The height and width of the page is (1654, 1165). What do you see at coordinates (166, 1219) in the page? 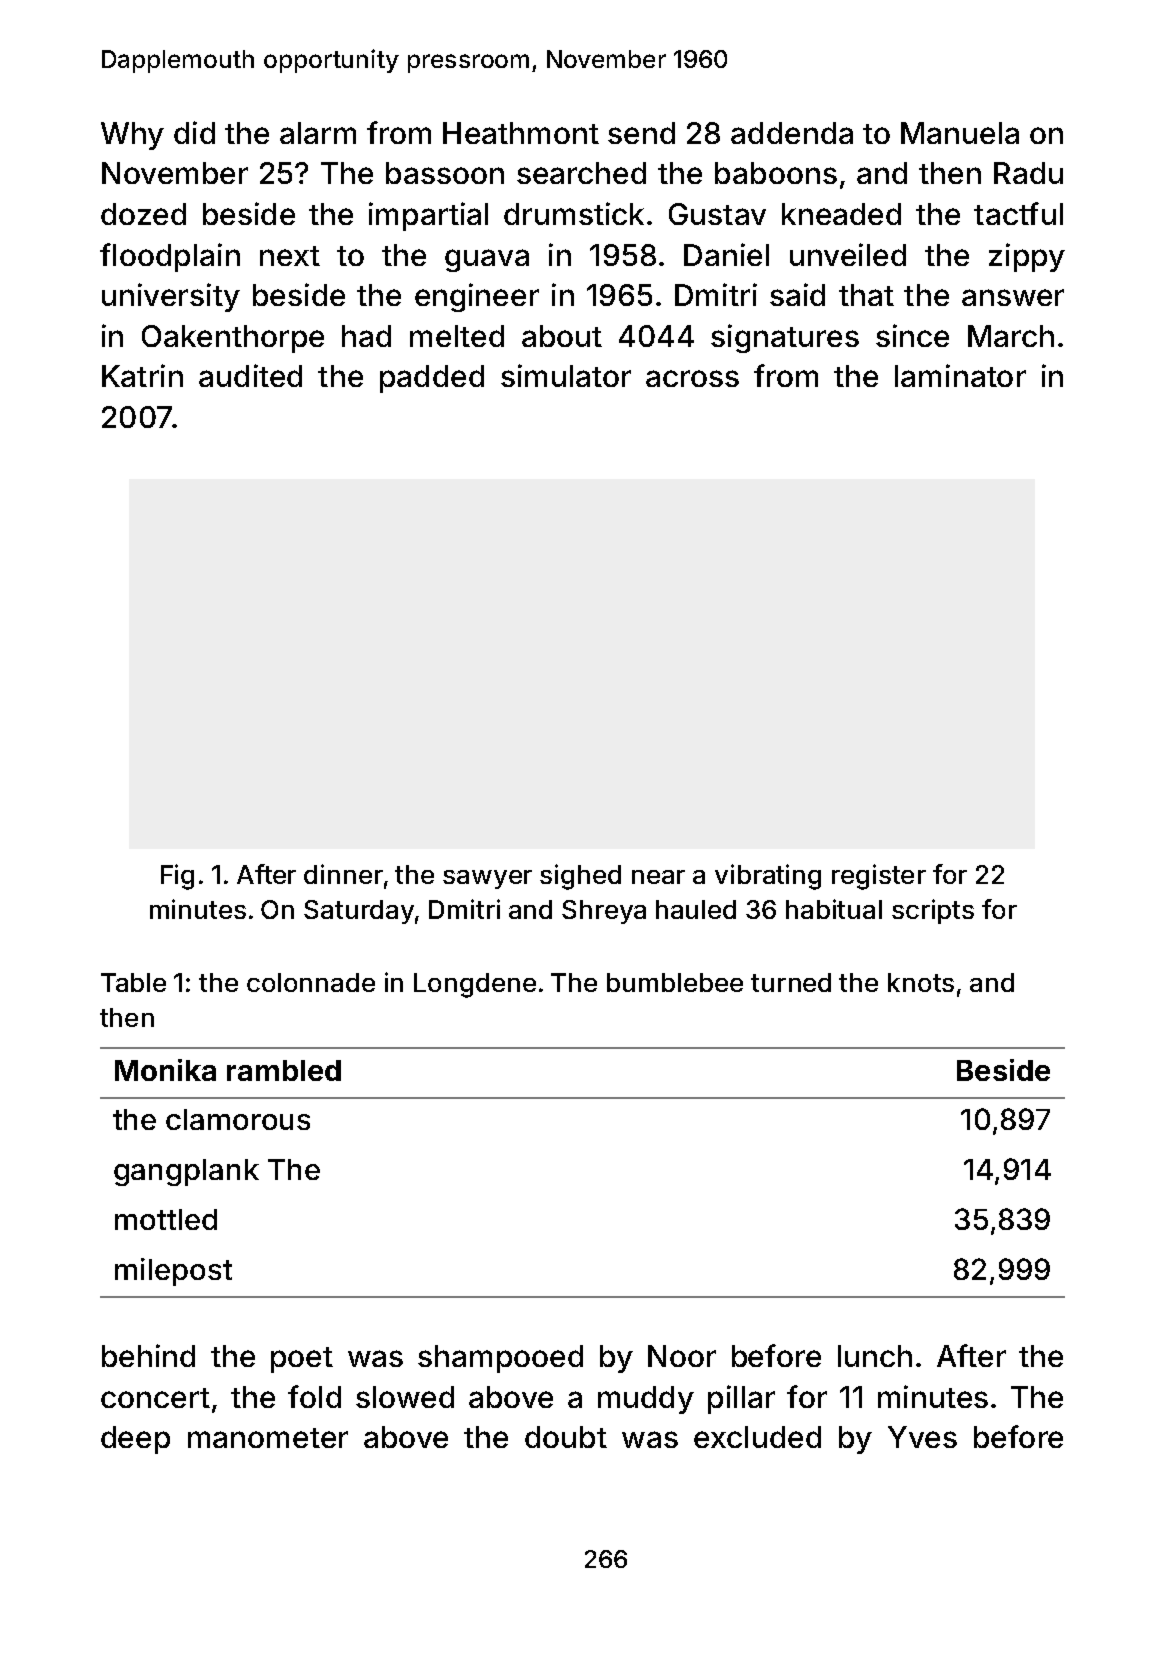
I see `mottled` at bounding box center [166, 1219].
